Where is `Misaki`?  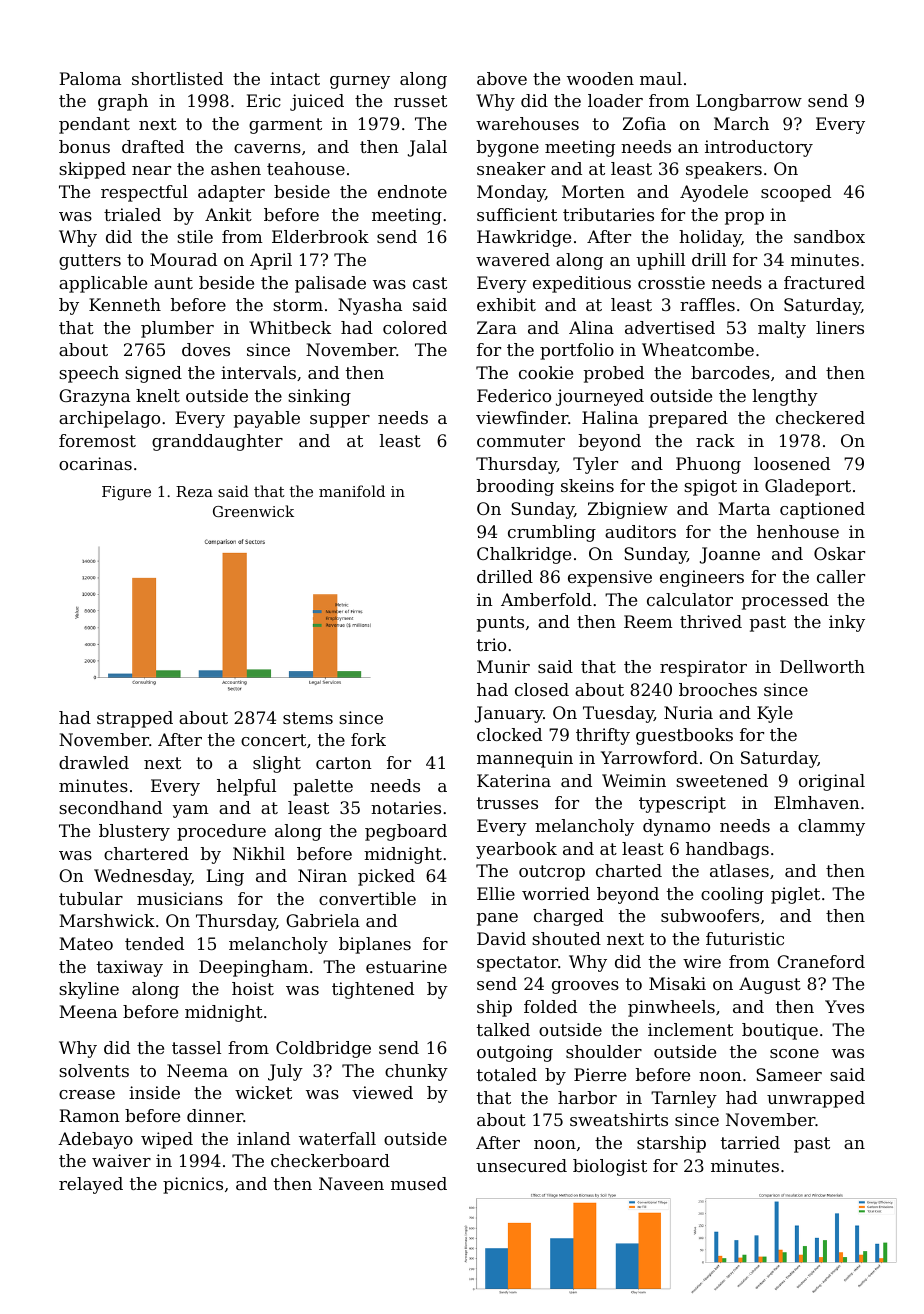
Misaki is located at coordinates (677, 983).
